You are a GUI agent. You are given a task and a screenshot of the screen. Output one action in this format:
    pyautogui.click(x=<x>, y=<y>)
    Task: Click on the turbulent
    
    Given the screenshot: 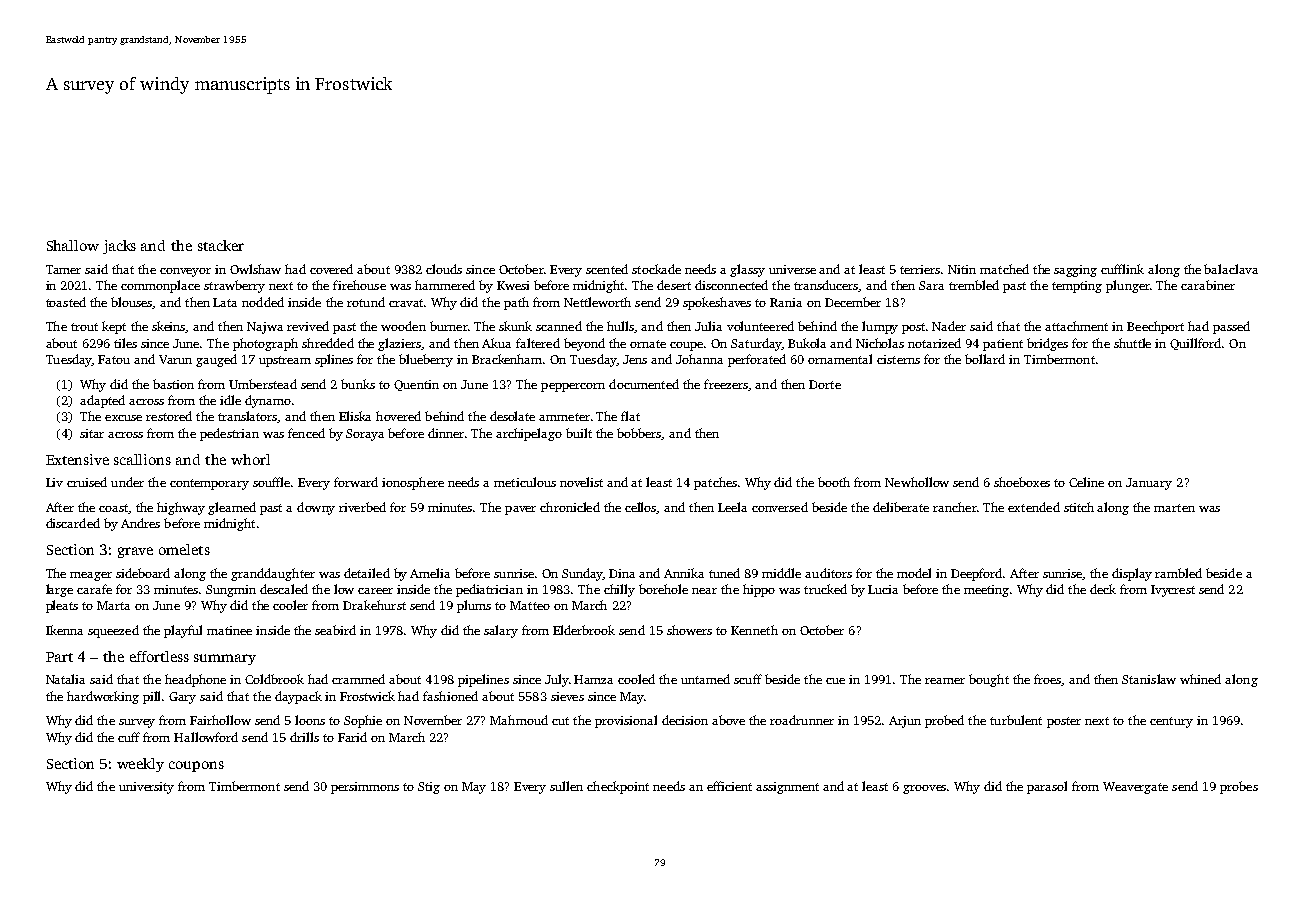 What is the action you would take?
    pyautogui.click(x=1016, y=720)
